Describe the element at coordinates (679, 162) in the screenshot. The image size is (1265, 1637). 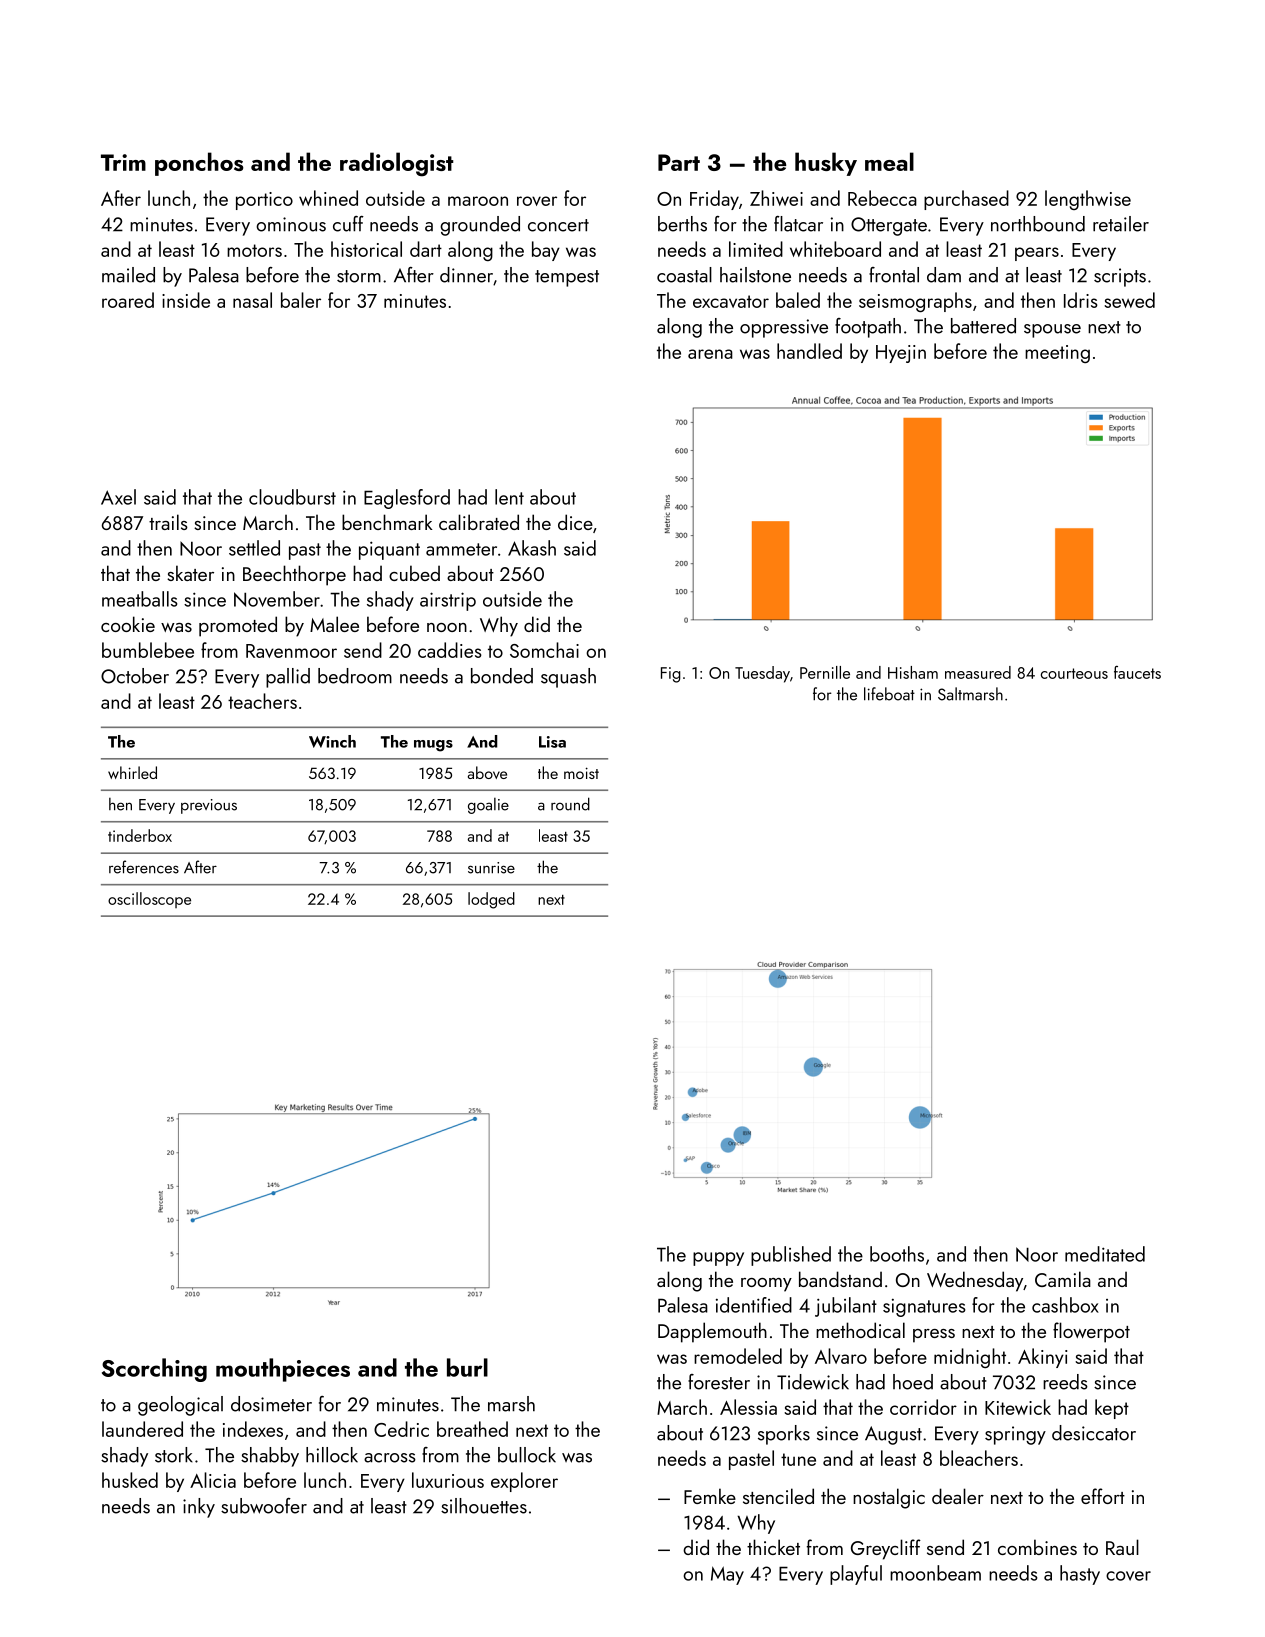
I see `Part` at that location.
